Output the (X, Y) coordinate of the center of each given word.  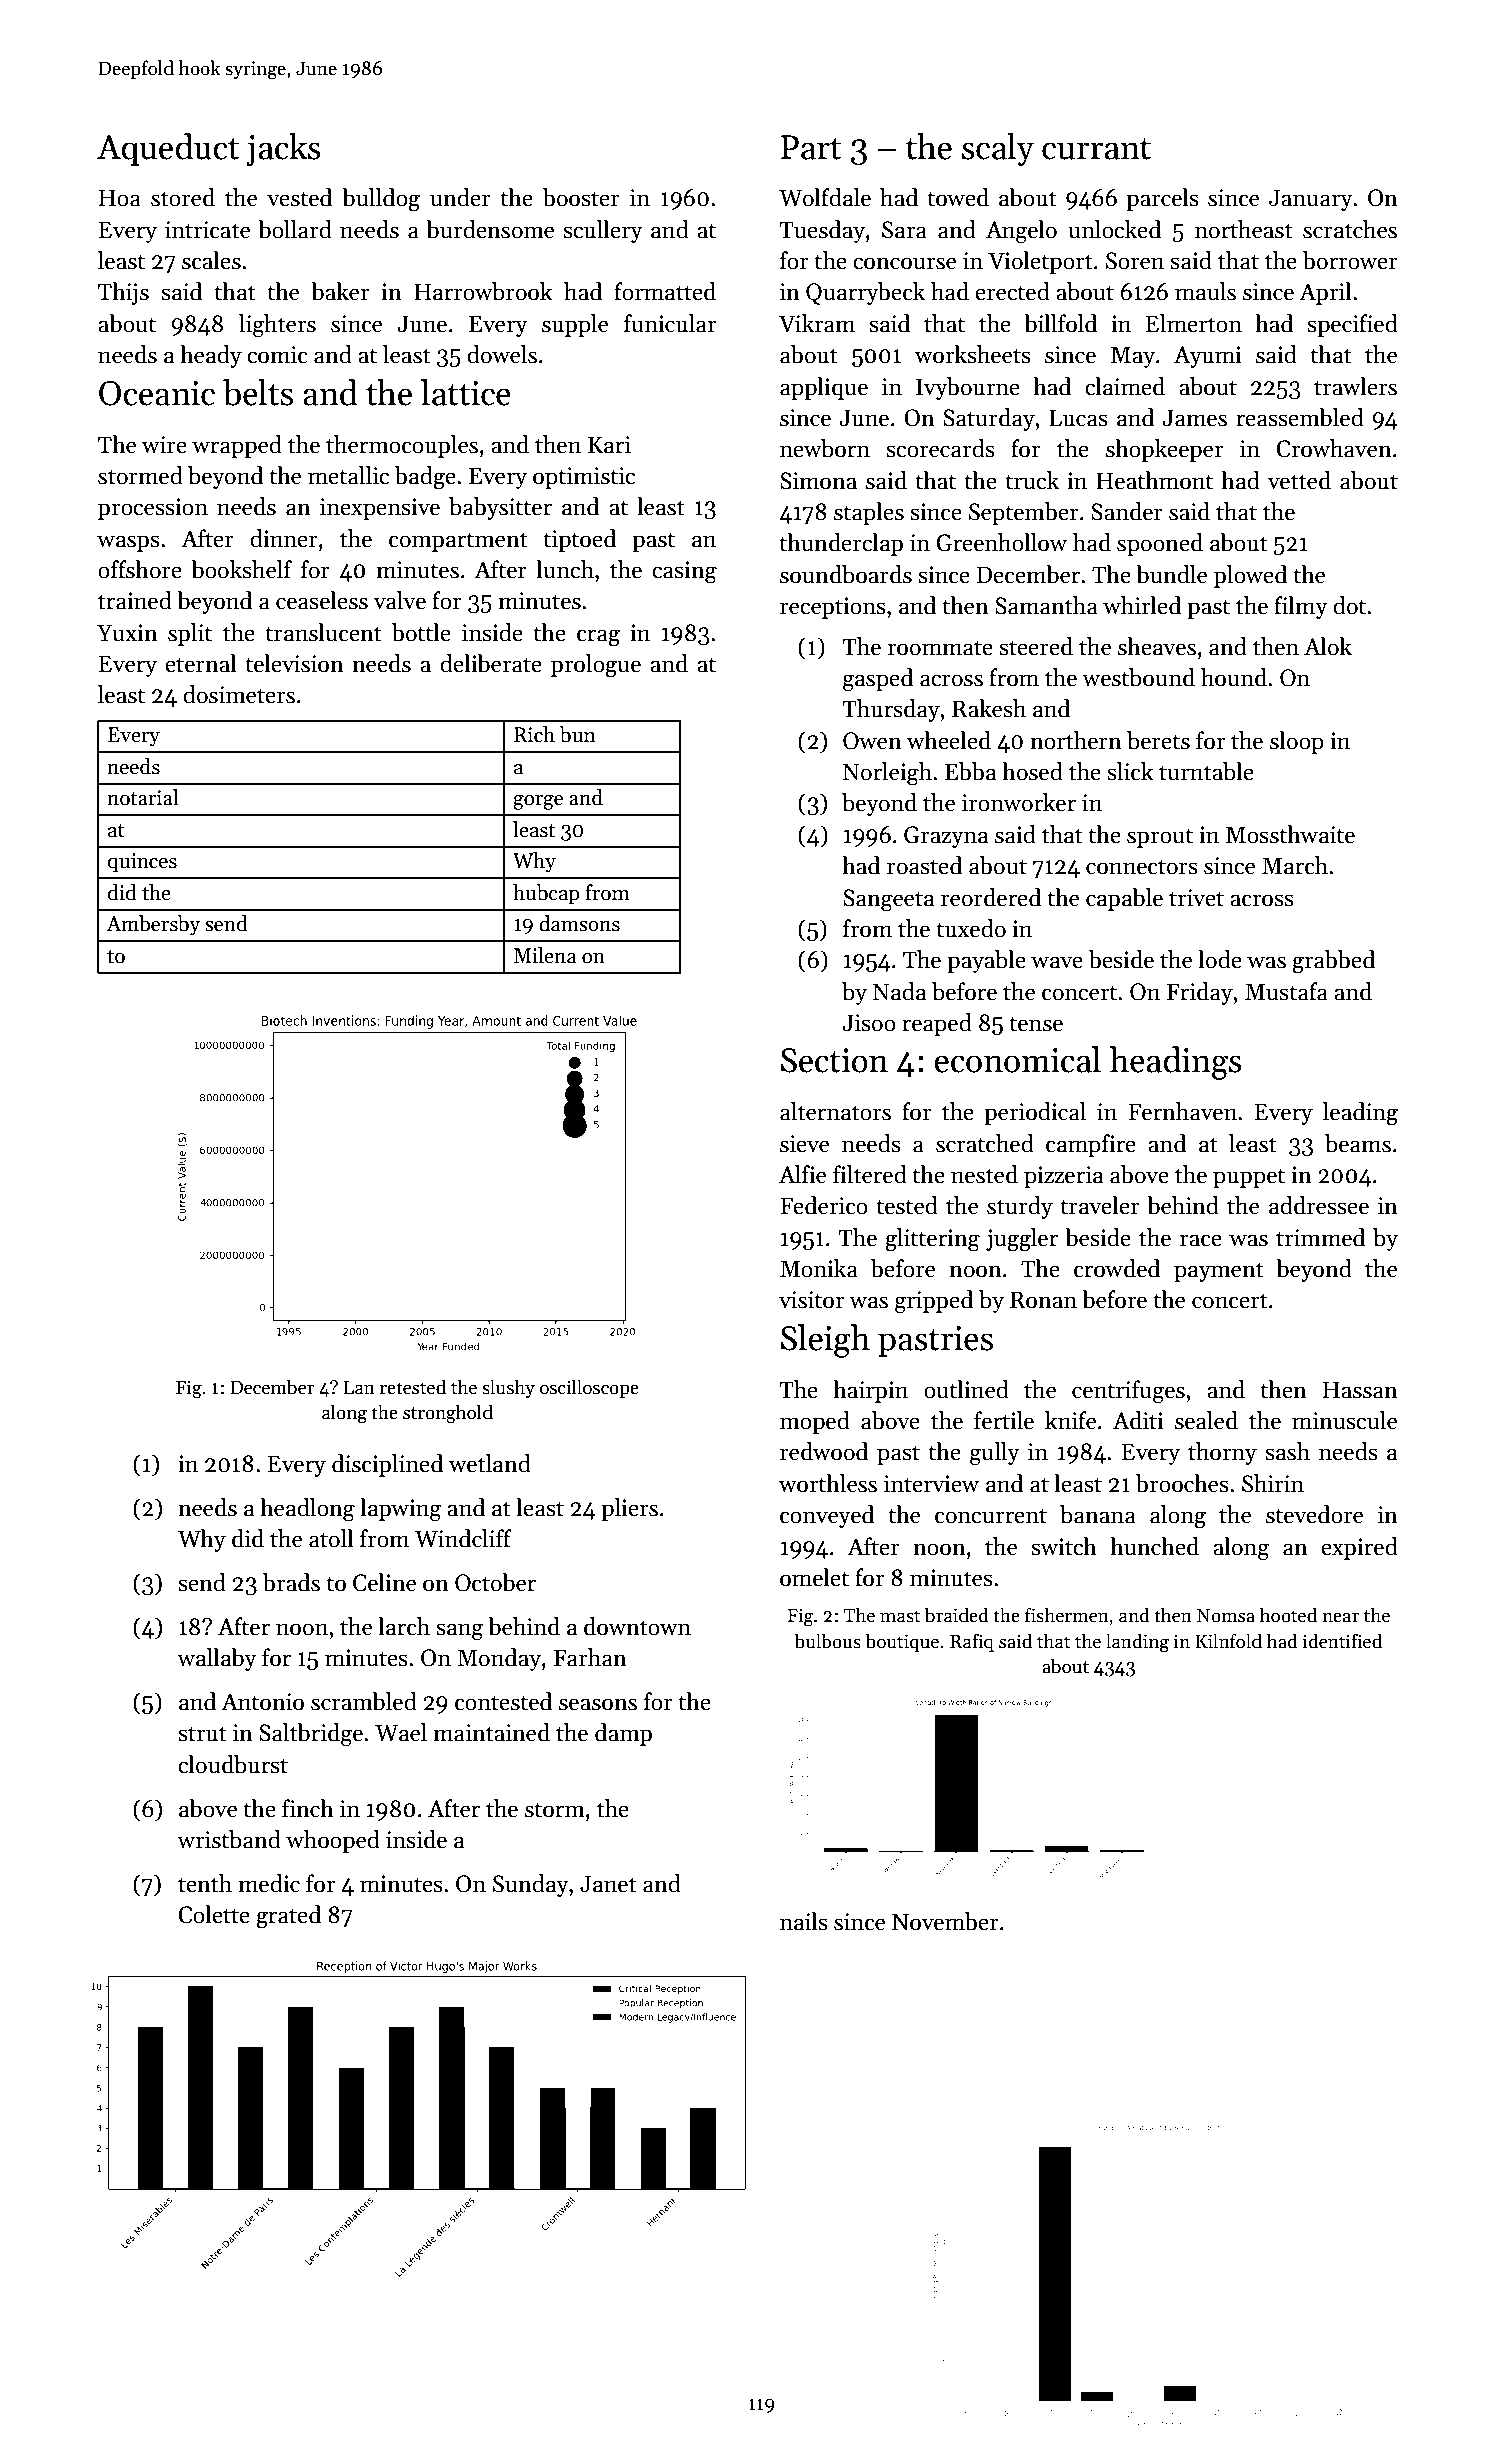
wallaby (217, 1659)
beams (1358, 1143)
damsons (579, 923)
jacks (283, 149)
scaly (998, 149)
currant (1096, 149)
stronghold (448, 1414)
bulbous (828, 1641)
